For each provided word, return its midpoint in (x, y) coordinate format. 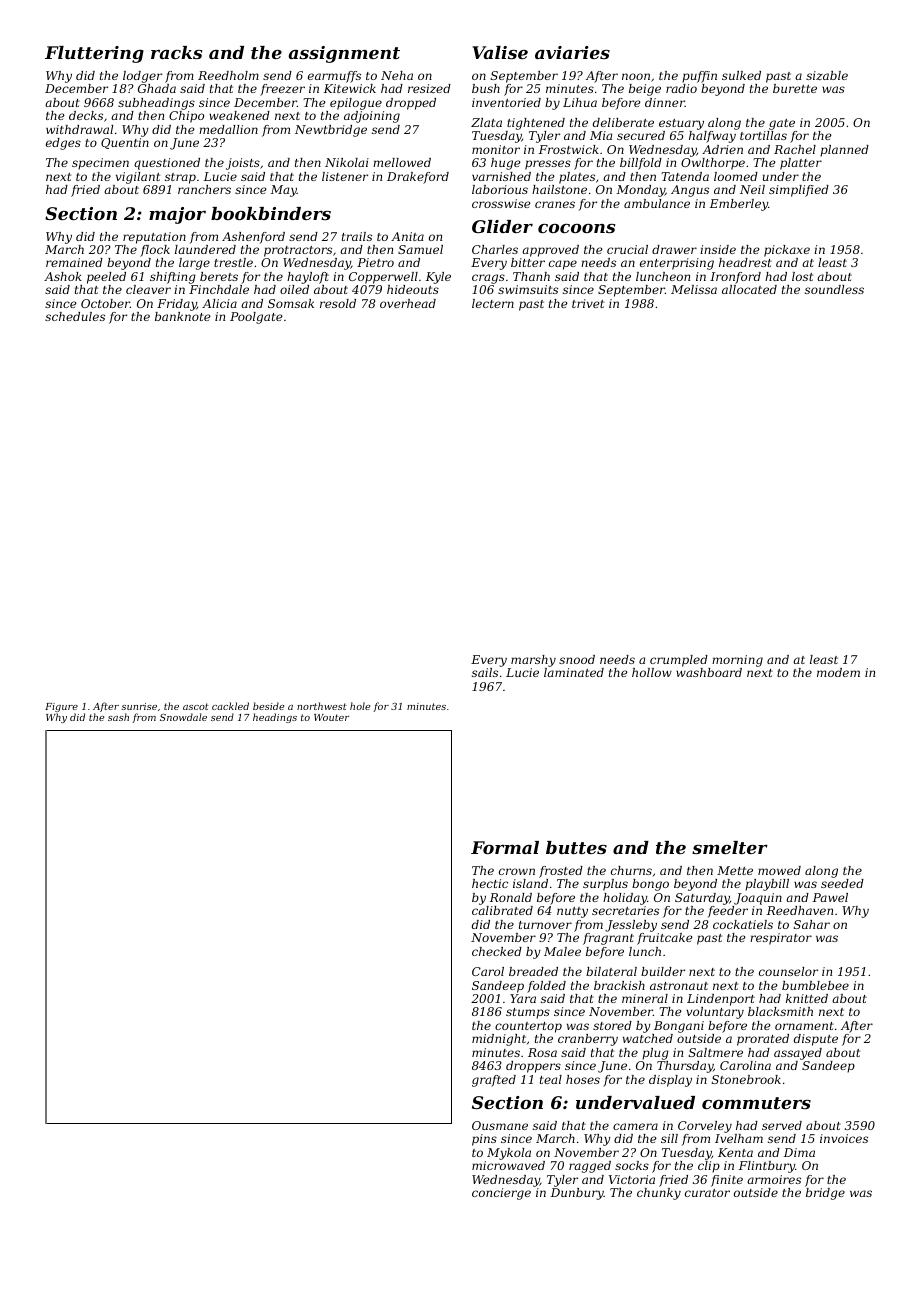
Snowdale (183, 717)
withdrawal (79, 129)
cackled (230, 706)
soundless (834, 289)
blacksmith (780, 1011)
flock (155, 251)
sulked (741, 75)
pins (484, 1140)
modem (838, 672)
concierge (501, 1194)
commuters (756, 1103)
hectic (490, 883)
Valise (500, 52)
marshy (533, 661)
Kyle (438, 278)
